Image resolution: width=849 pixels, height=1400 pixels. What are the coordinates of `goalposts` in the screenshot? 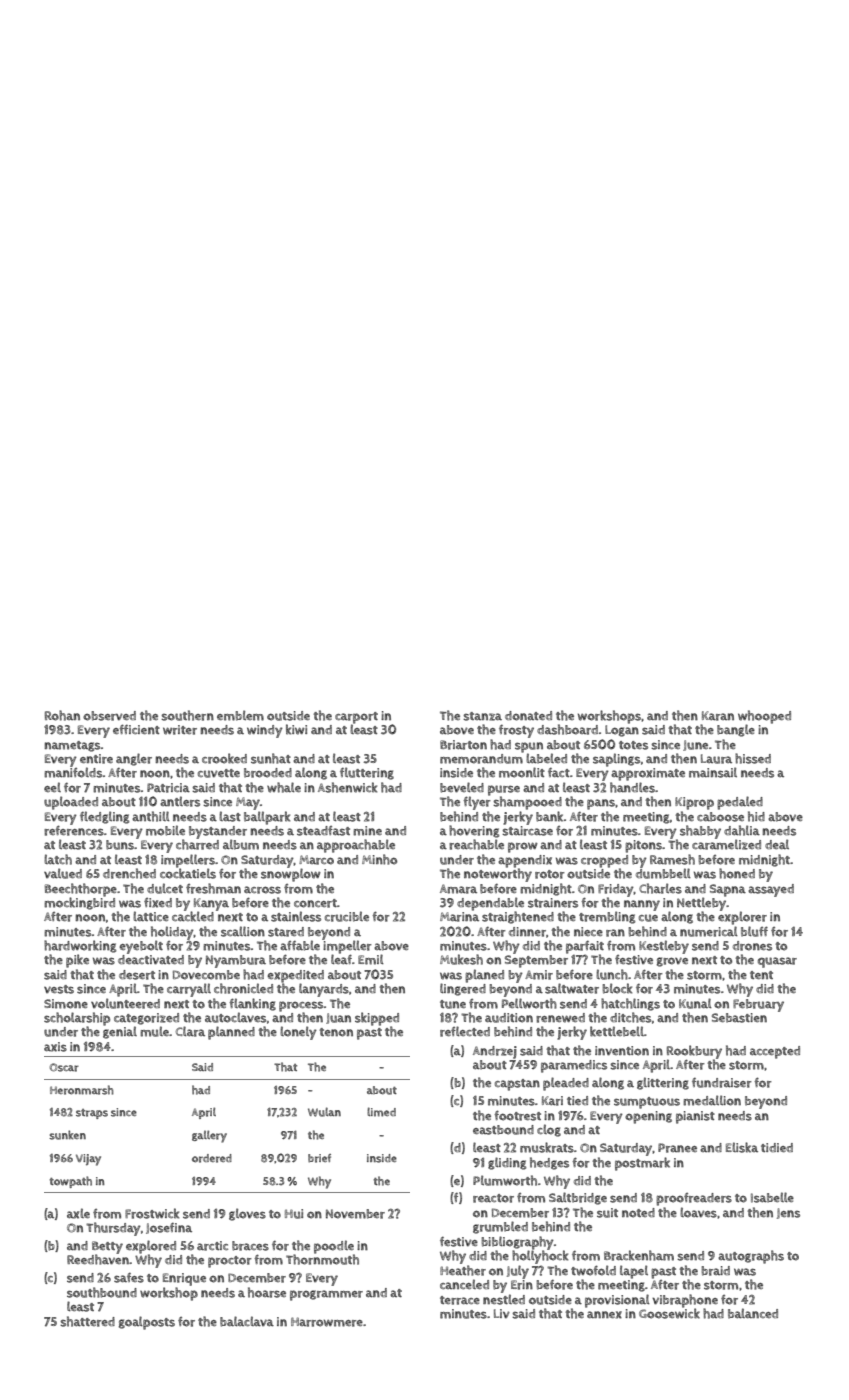 It's located at (147, 1323).
